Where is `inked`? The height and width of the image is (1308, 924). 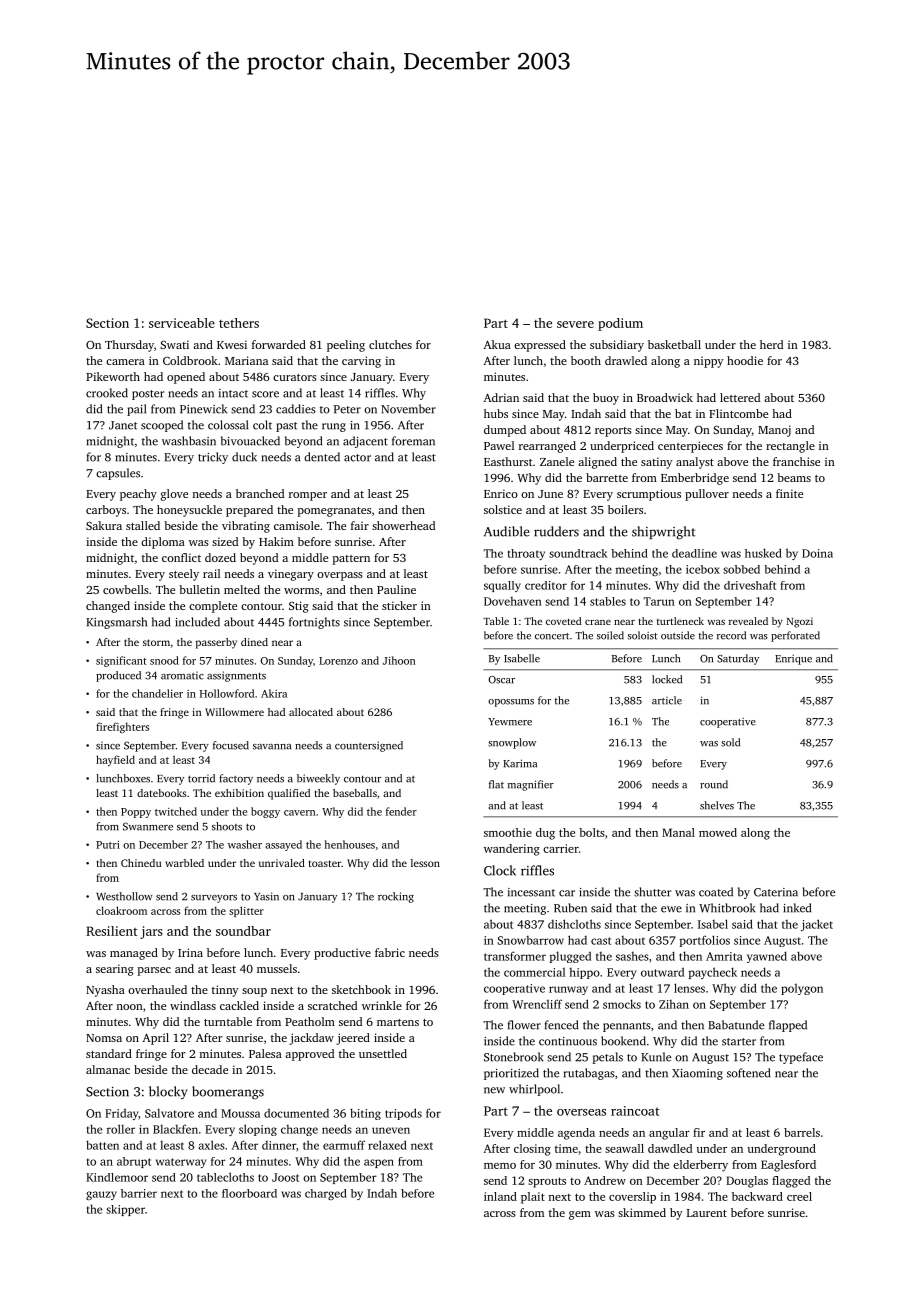 inked is located at coordinates (797, 908).
